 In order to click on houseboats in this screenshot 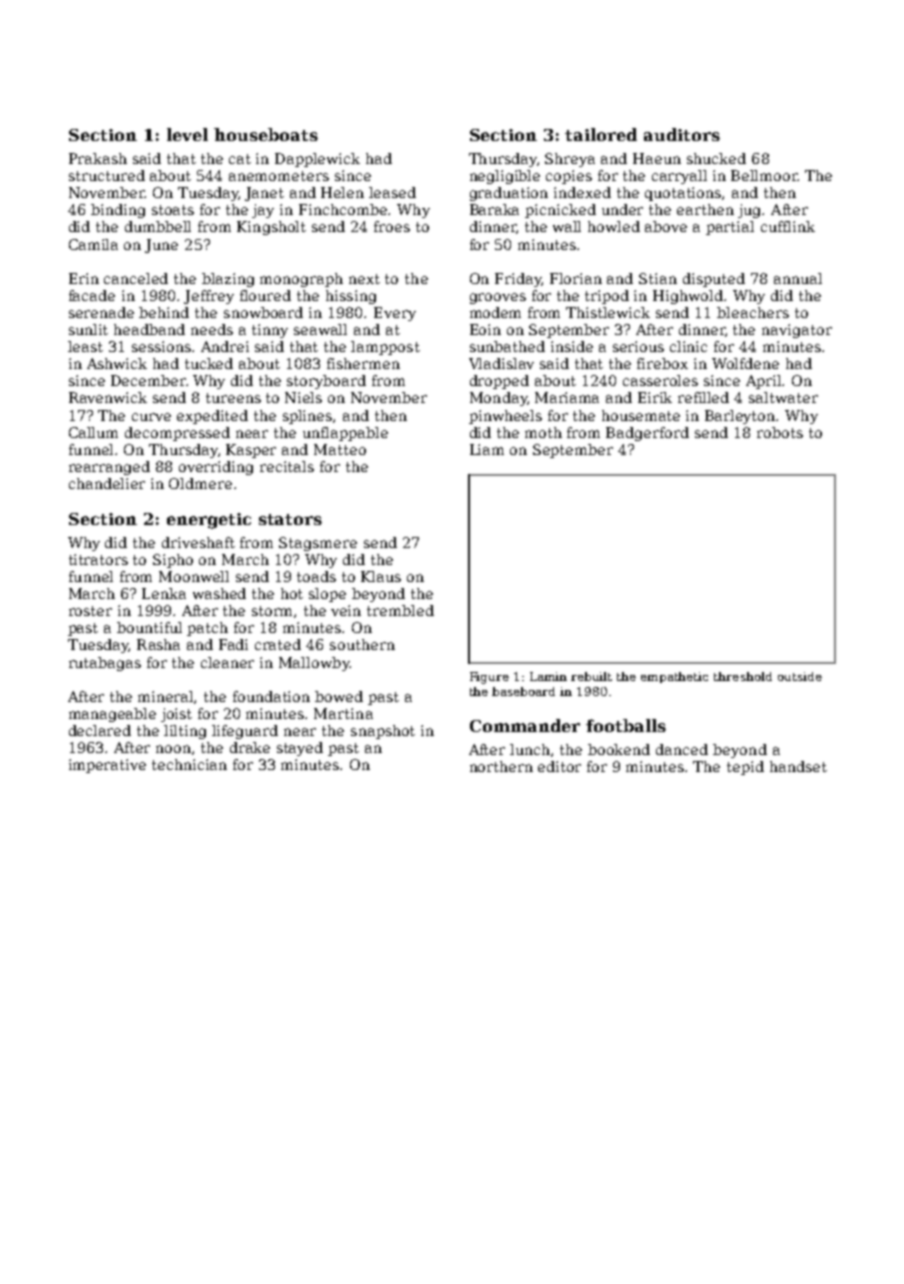, I will do `click(266, 134)`.
